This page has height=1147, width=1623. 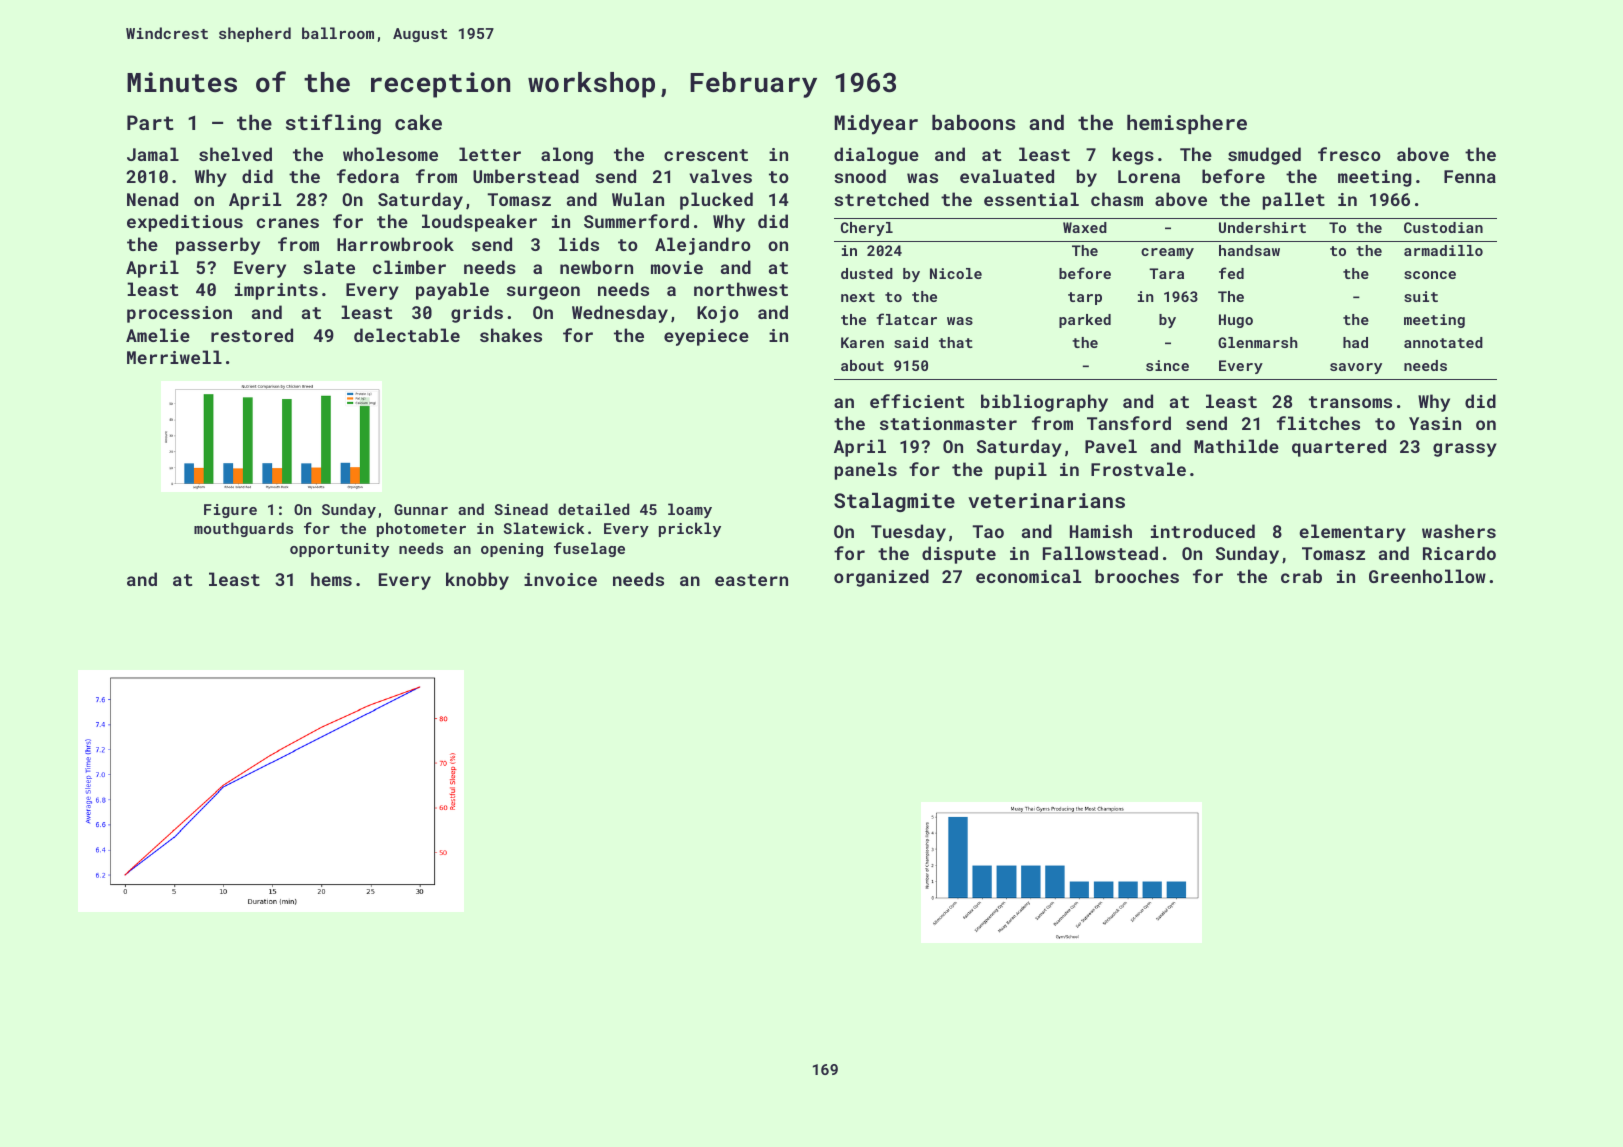 What do you see at coordinates (867, 229) in the page?
I see `Cheryl` at bounding box center [867, 229].
